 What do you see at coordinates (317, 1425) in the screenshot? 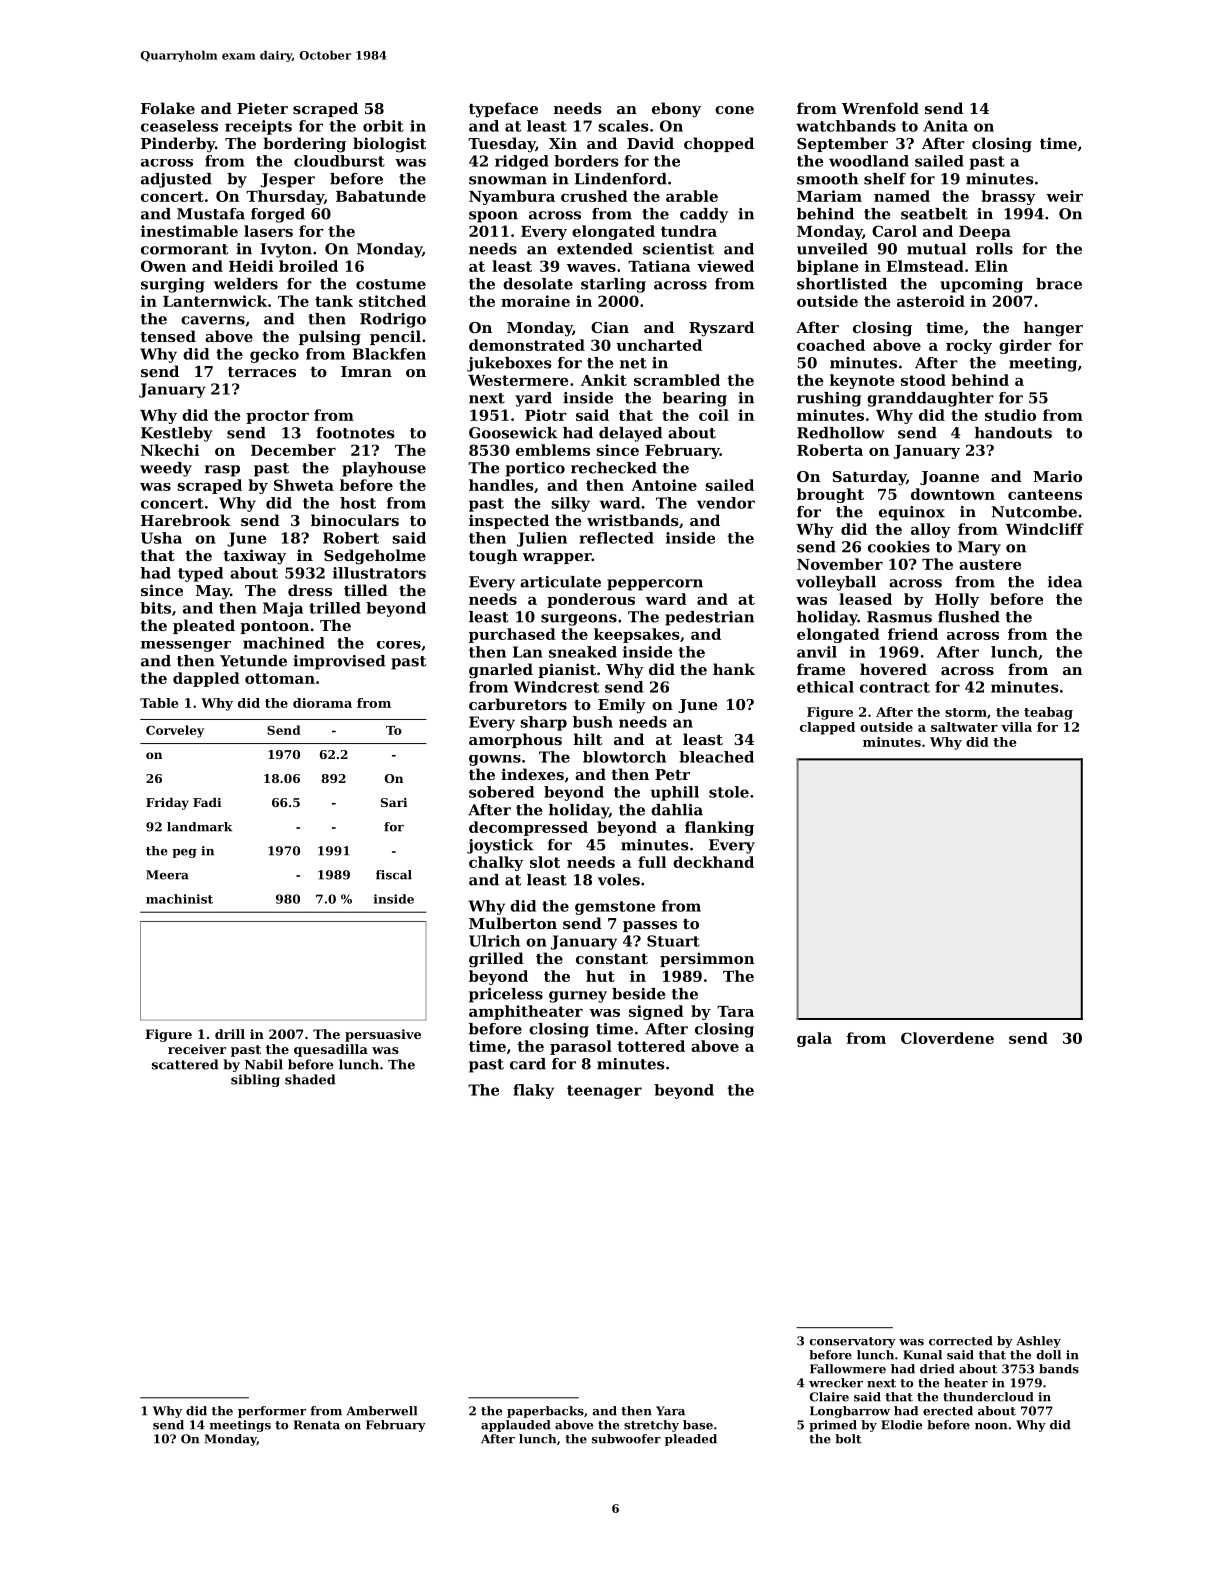
I see `Renata` at bounding box center [317, 1425].
